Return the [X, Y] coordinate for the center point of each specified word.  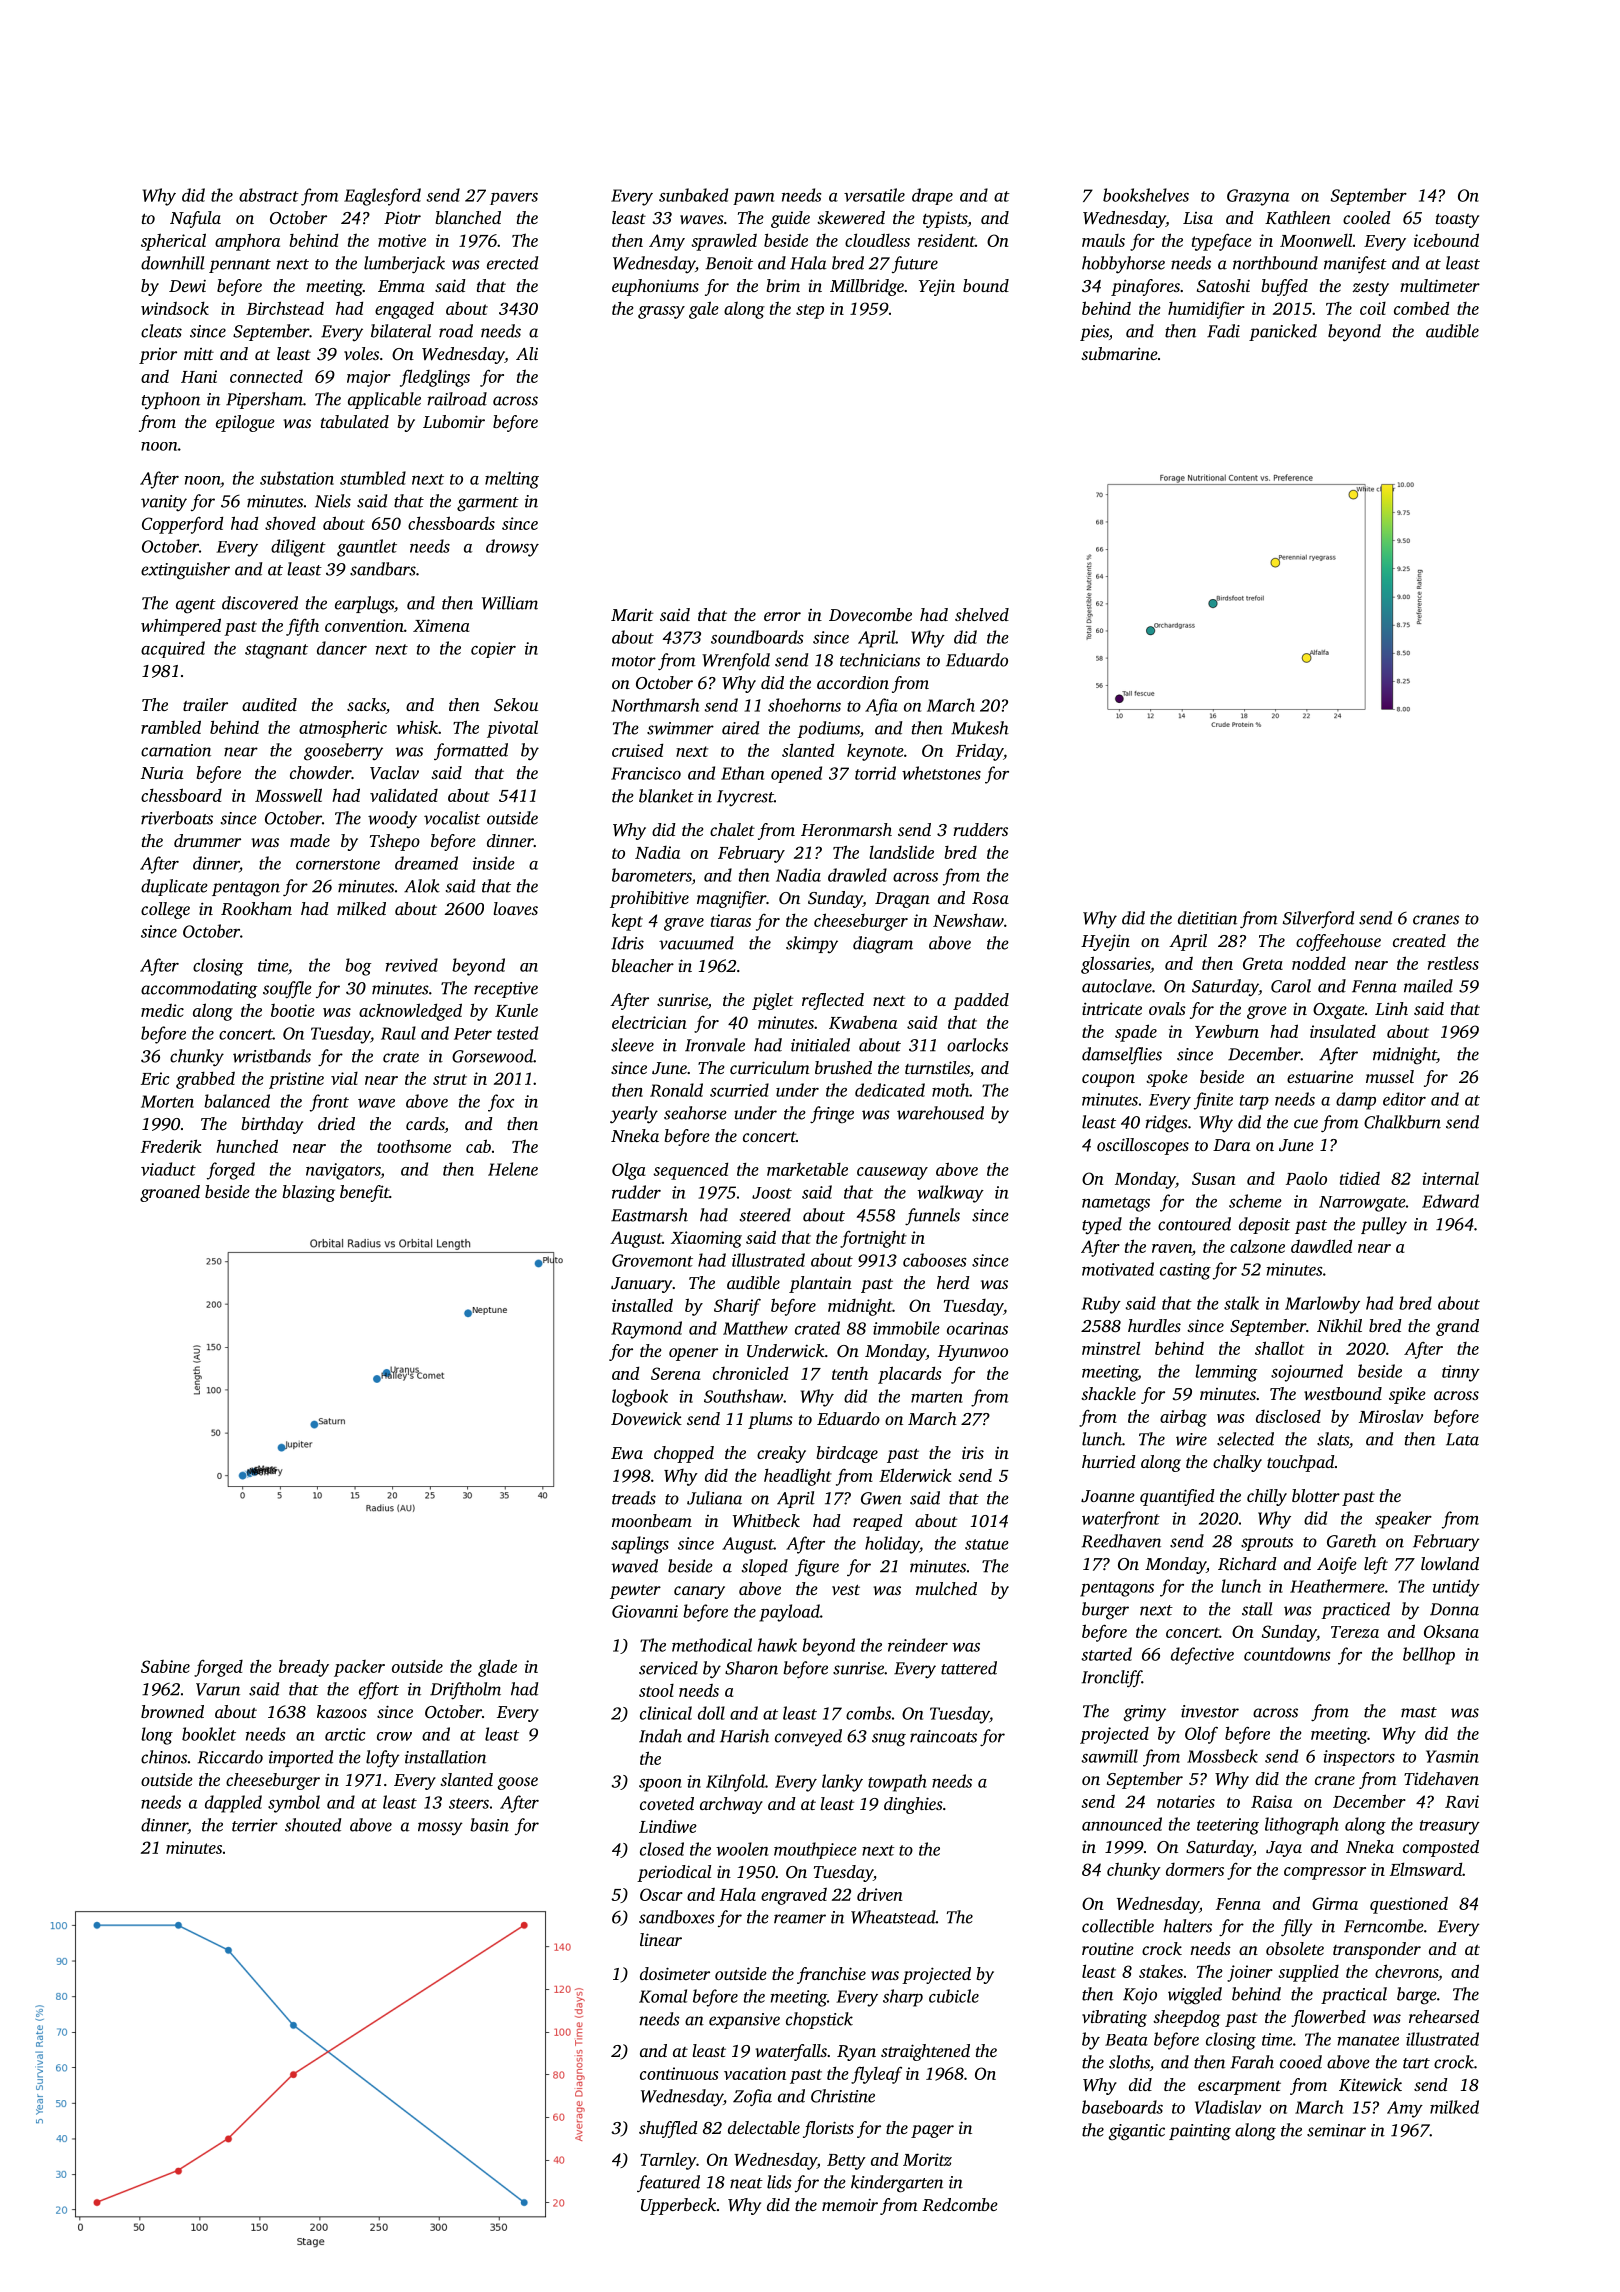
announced [1122, 1824]
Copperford [182, 525]
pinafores [1145, 287]
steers [469, 1803]
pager [932, 2131]
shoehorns [804, 705]
